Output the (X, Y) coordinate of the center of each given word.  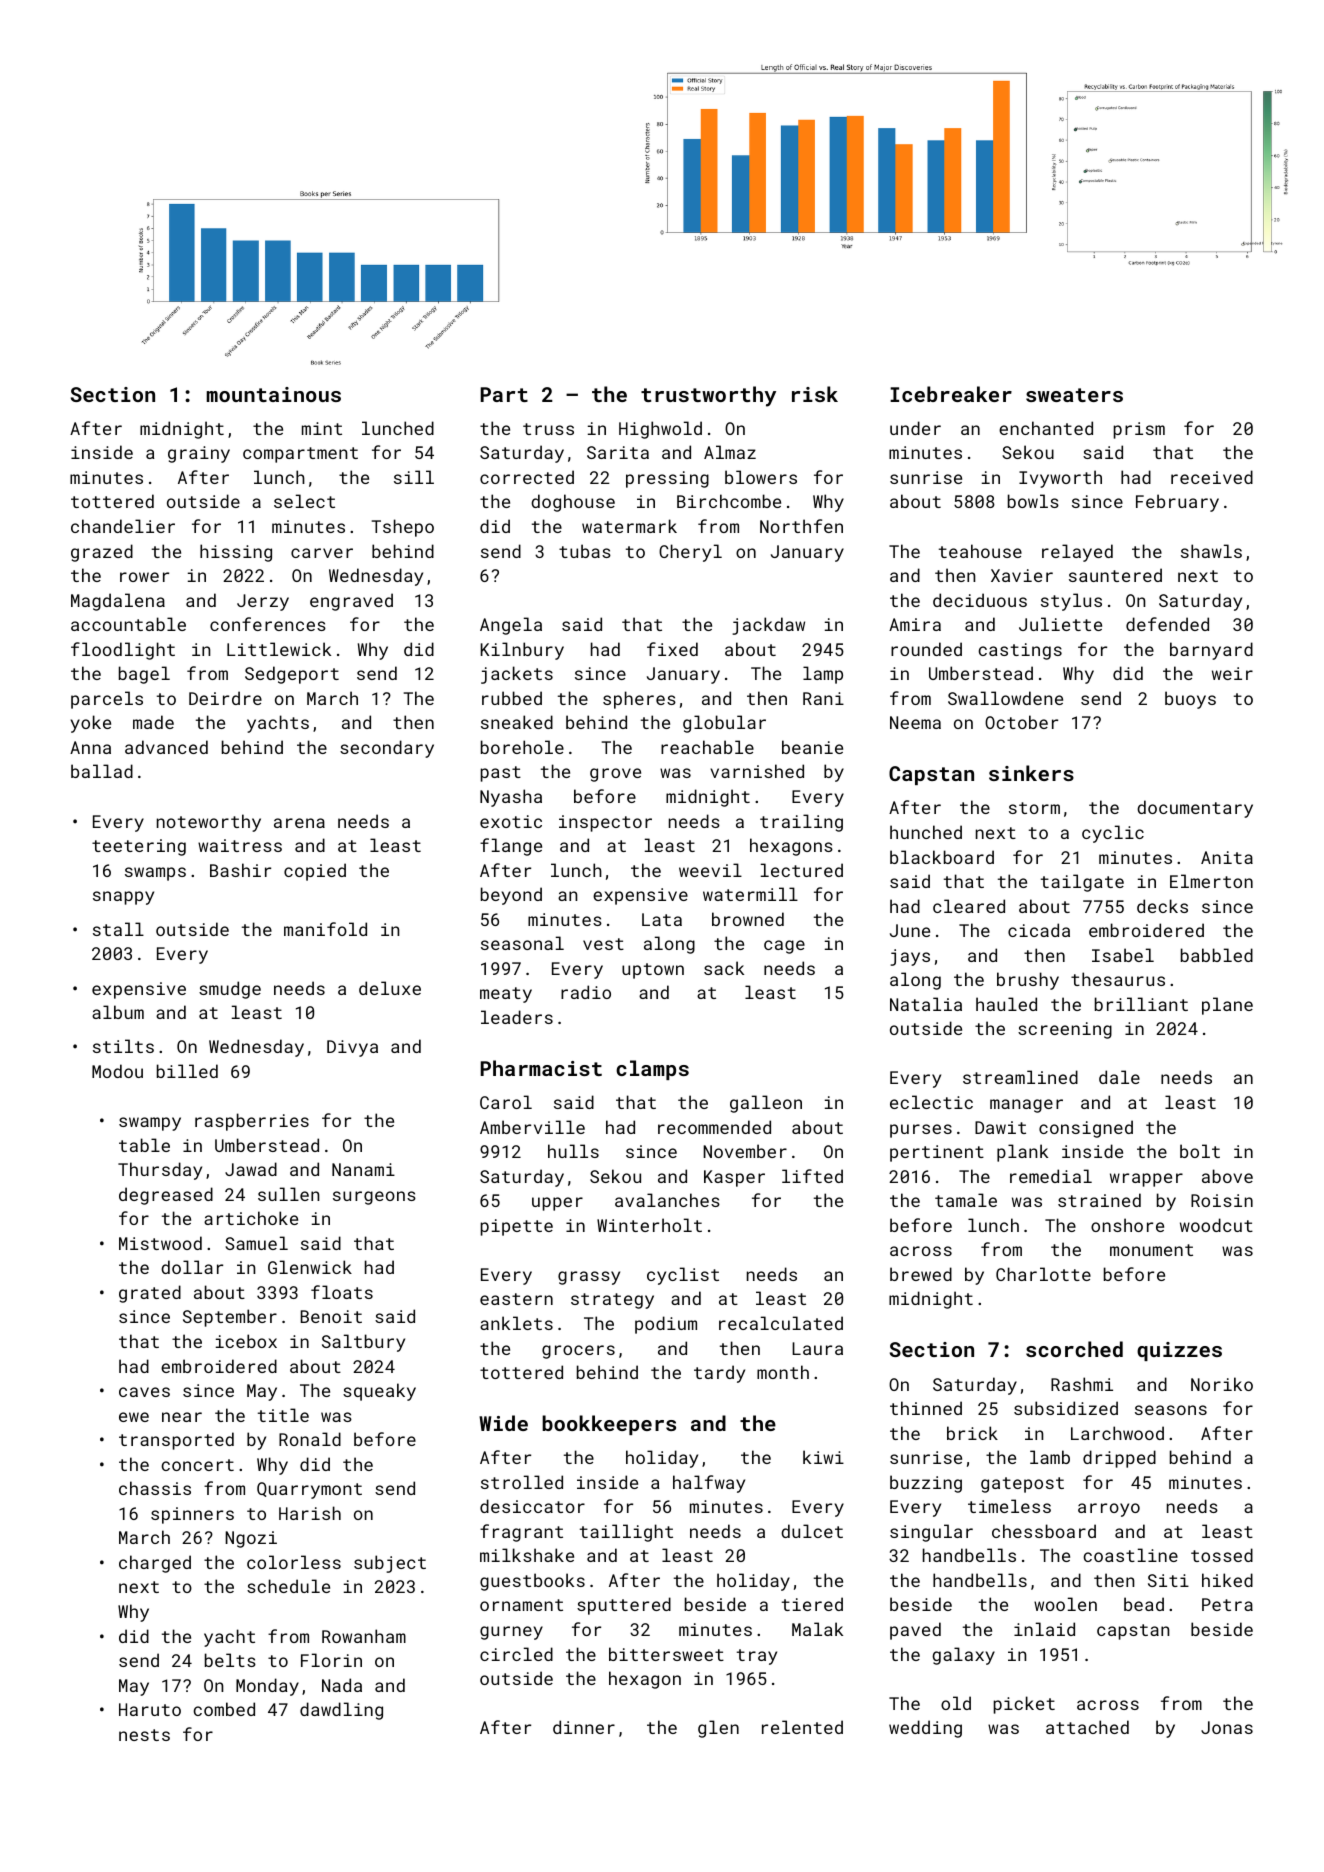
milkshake (527, 1555)
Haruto (150, 1709)
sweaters (1074, 395)
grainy (199, 454)
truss (548, 429)
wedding (925, 1729)
